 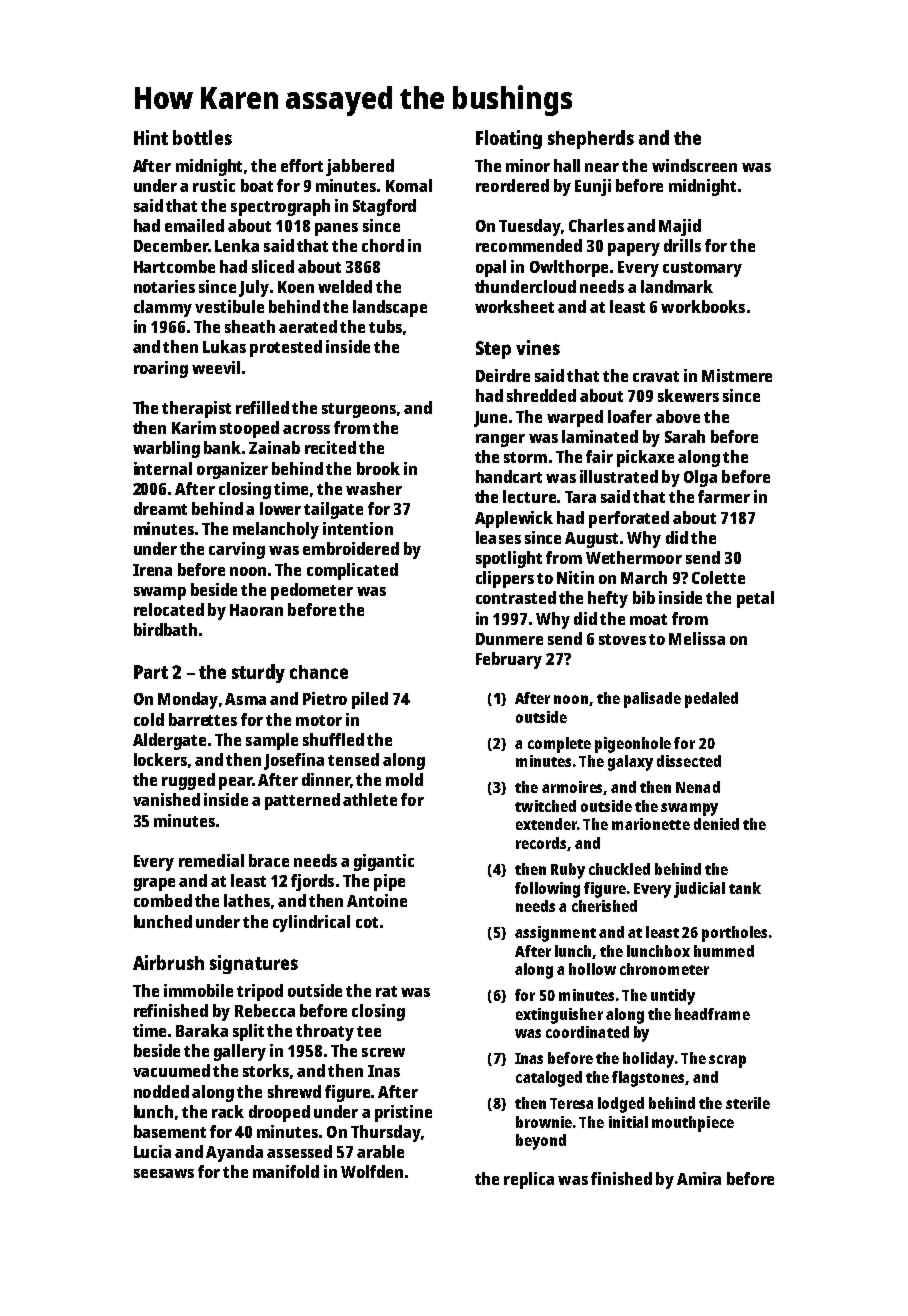 I want to click on hummed, so click(x=724, y=951).
